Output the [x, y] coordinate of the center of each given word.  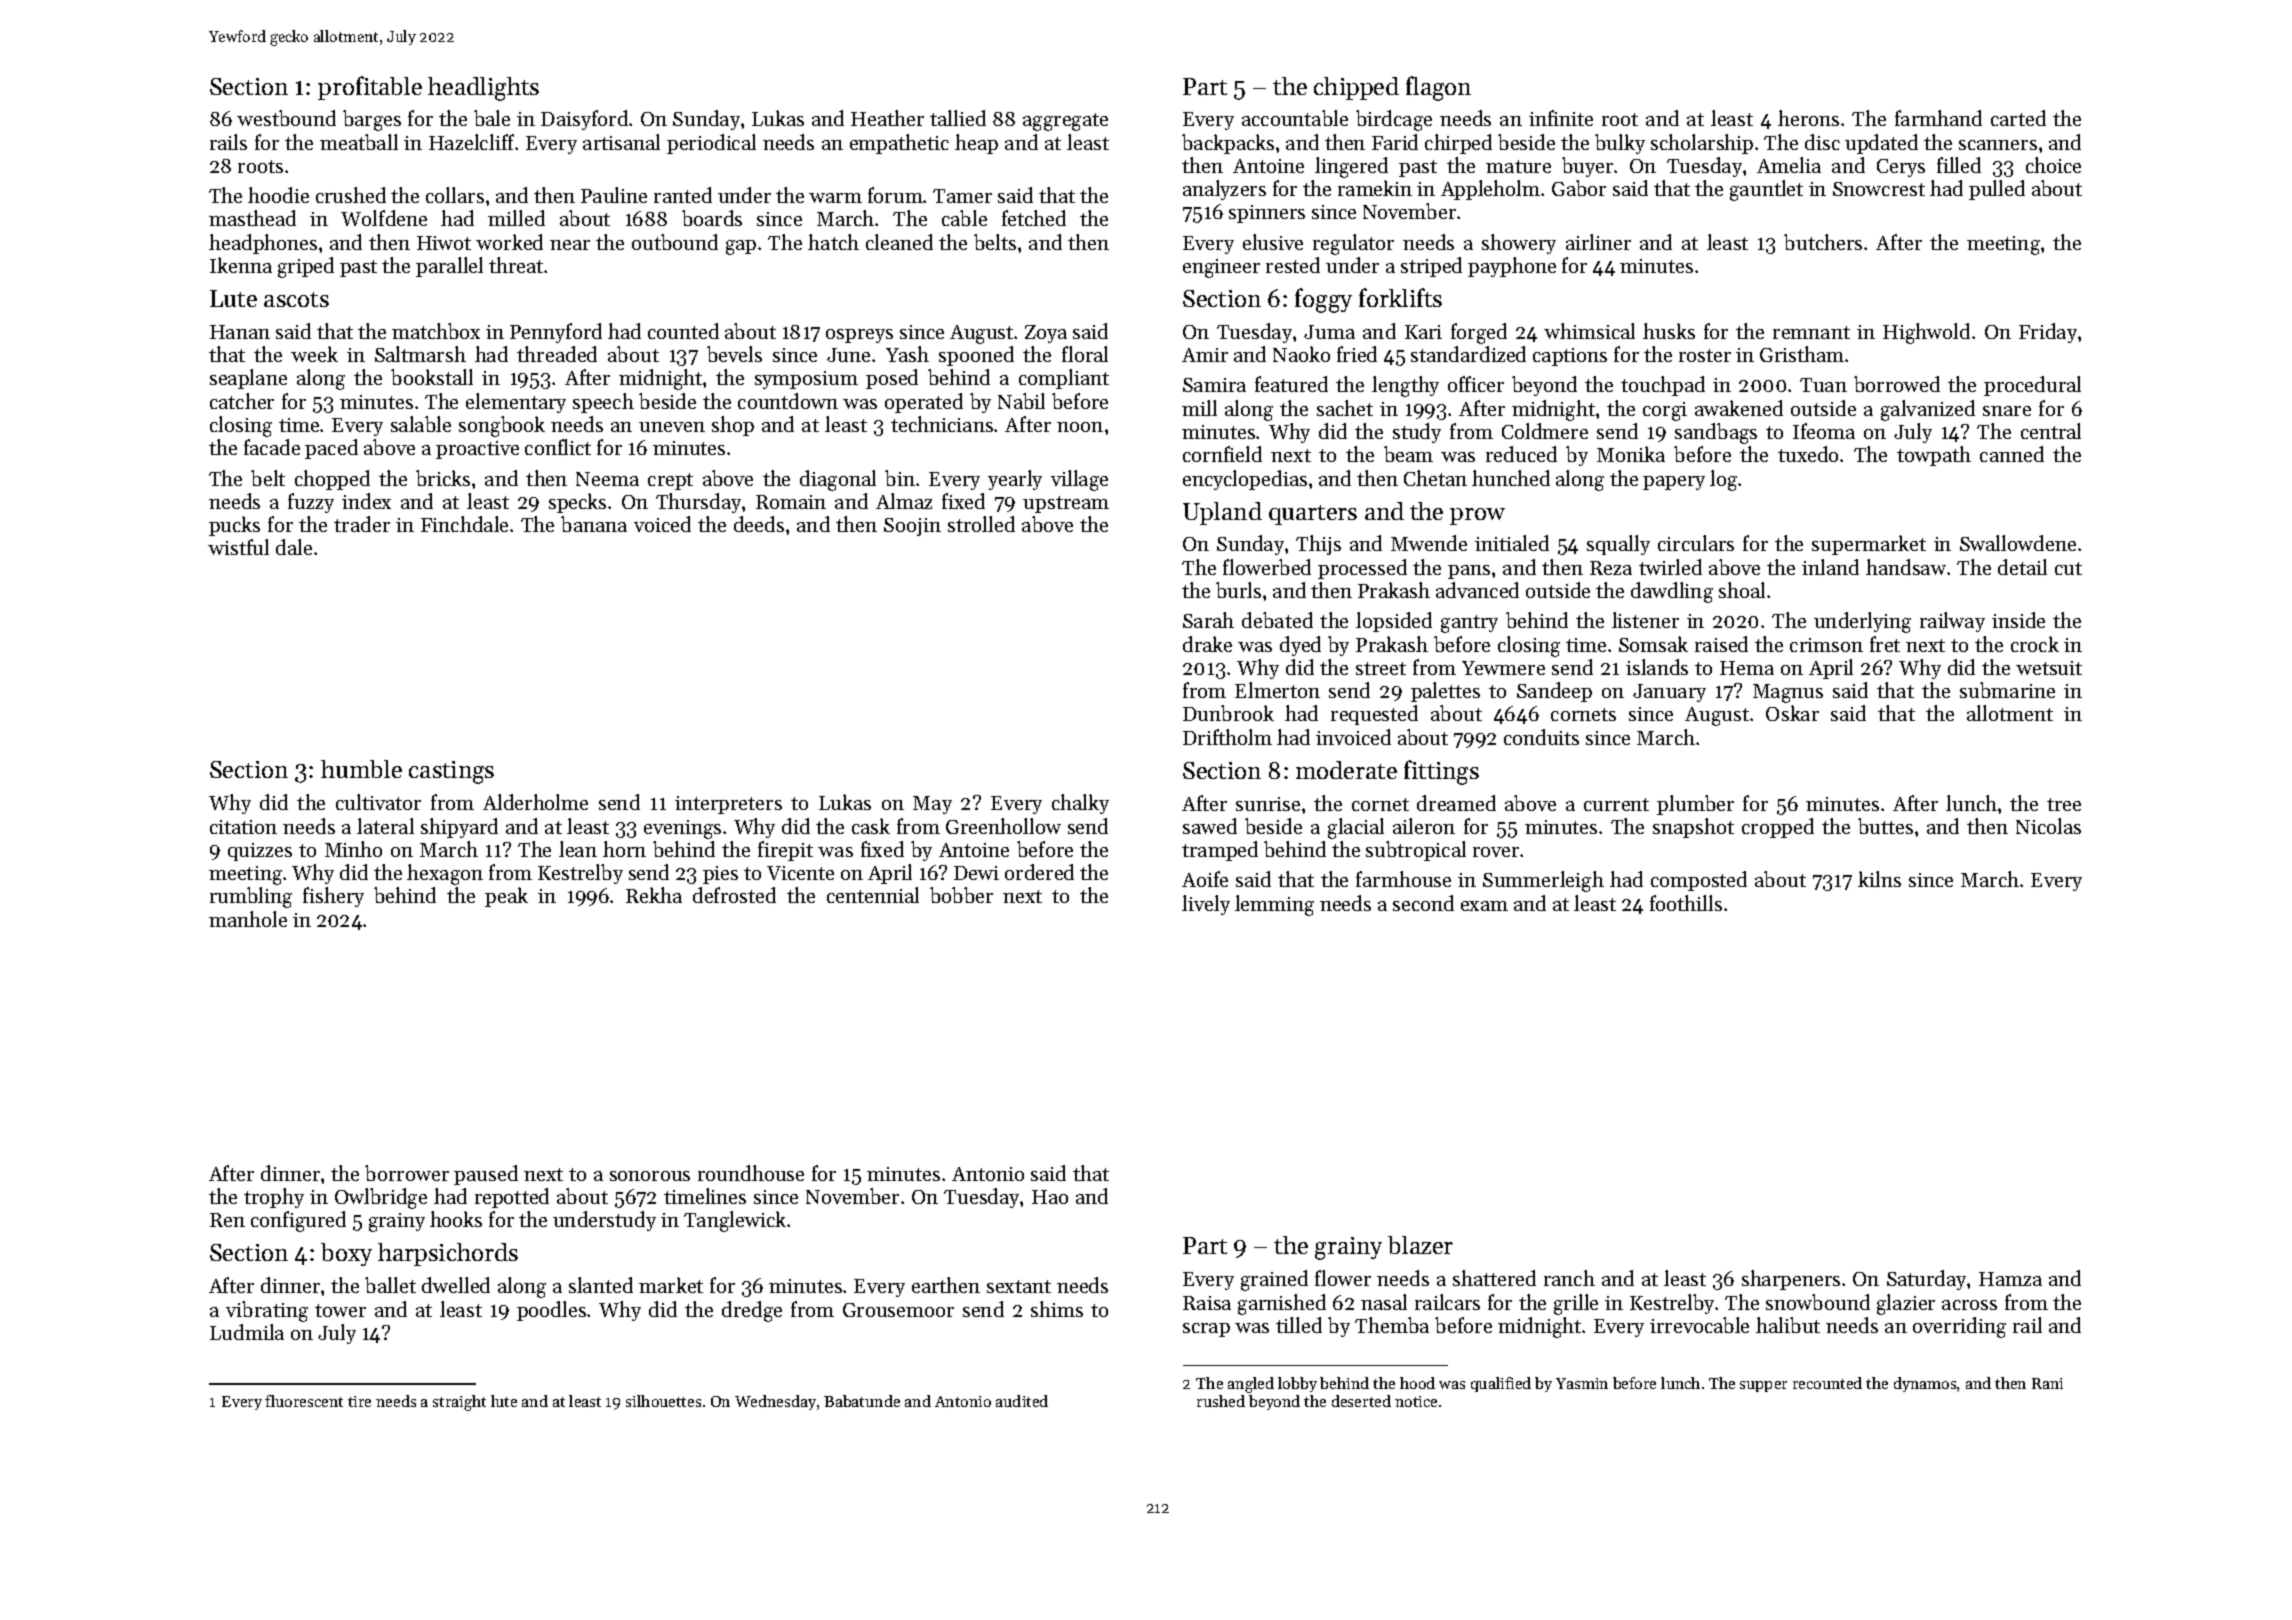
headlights [483, 89]
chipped [1356, 88]
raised [1721, 644]
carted [2018, 118]
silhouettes [663, 1401]
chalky [1080, 804]
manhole [248, 919]
